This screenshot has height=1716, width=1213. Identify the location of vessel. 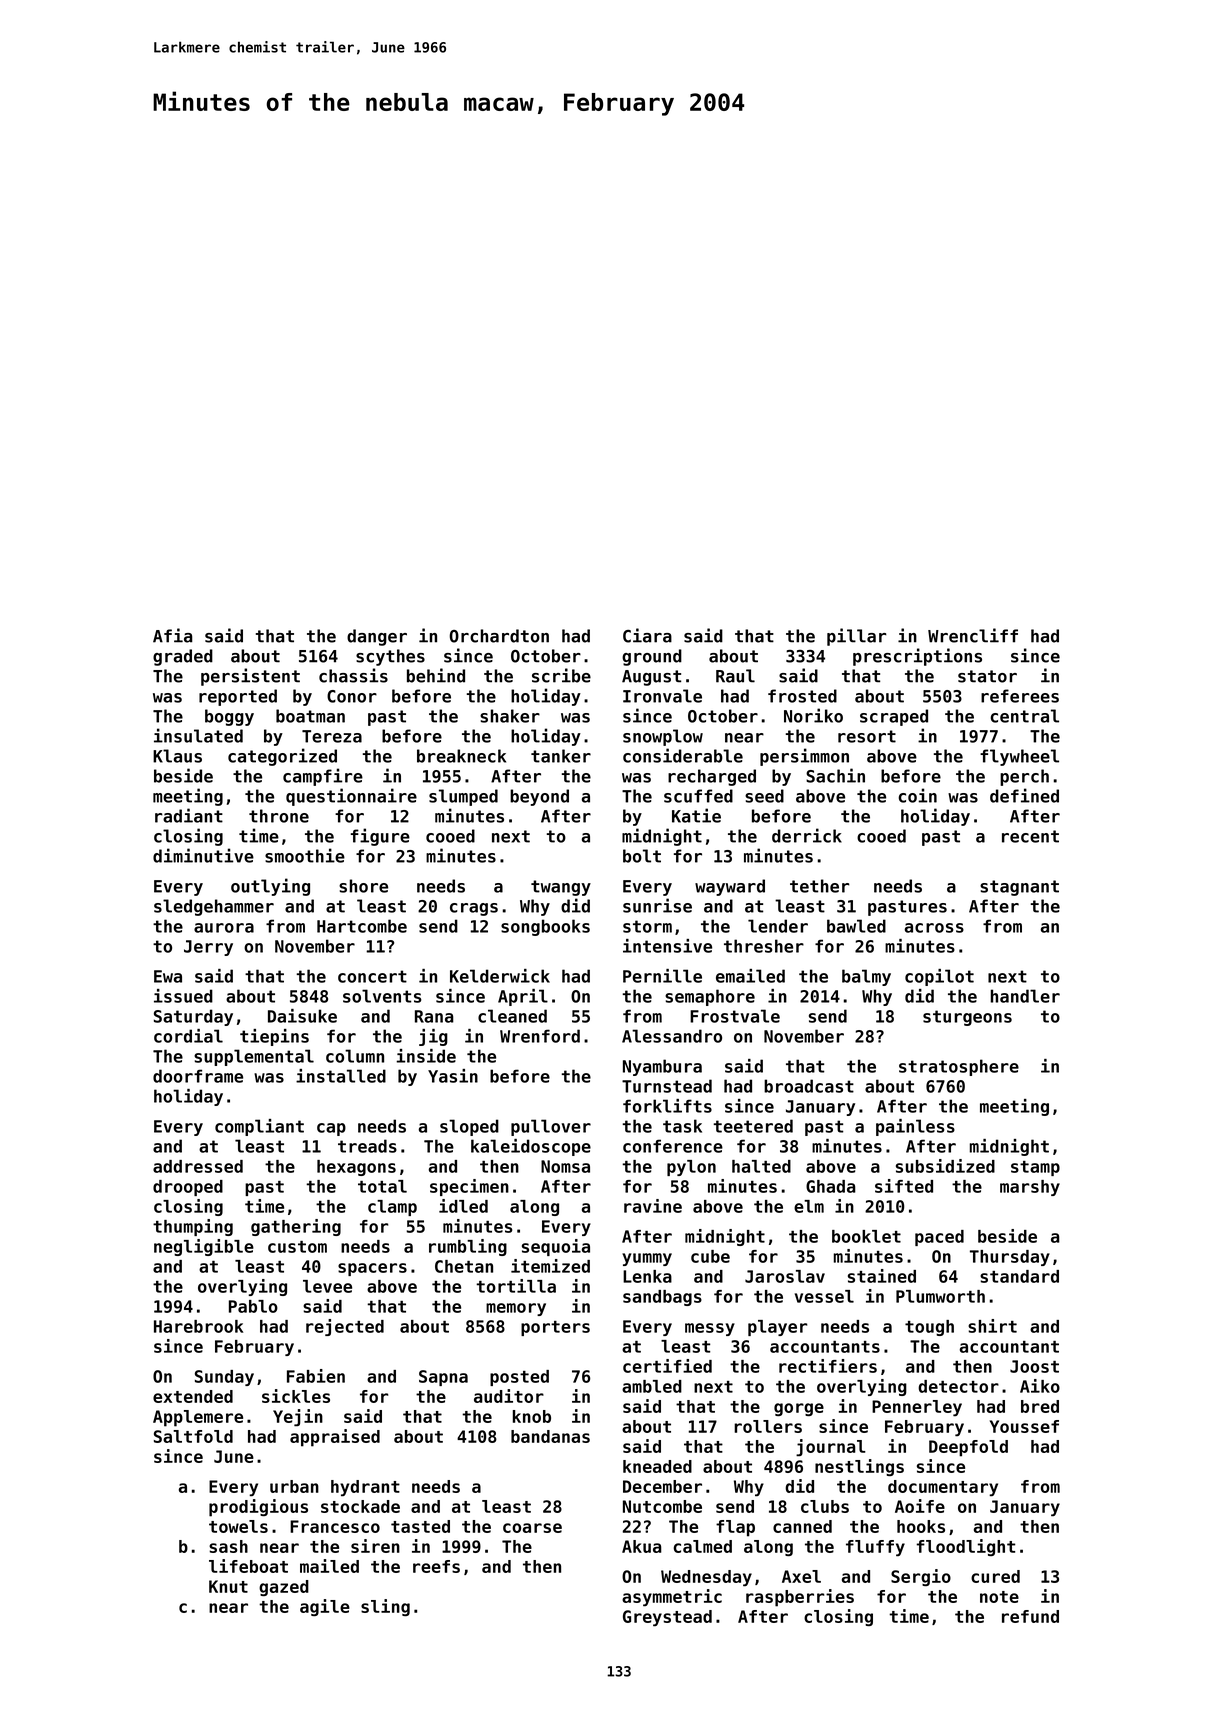
(824, 1296).
